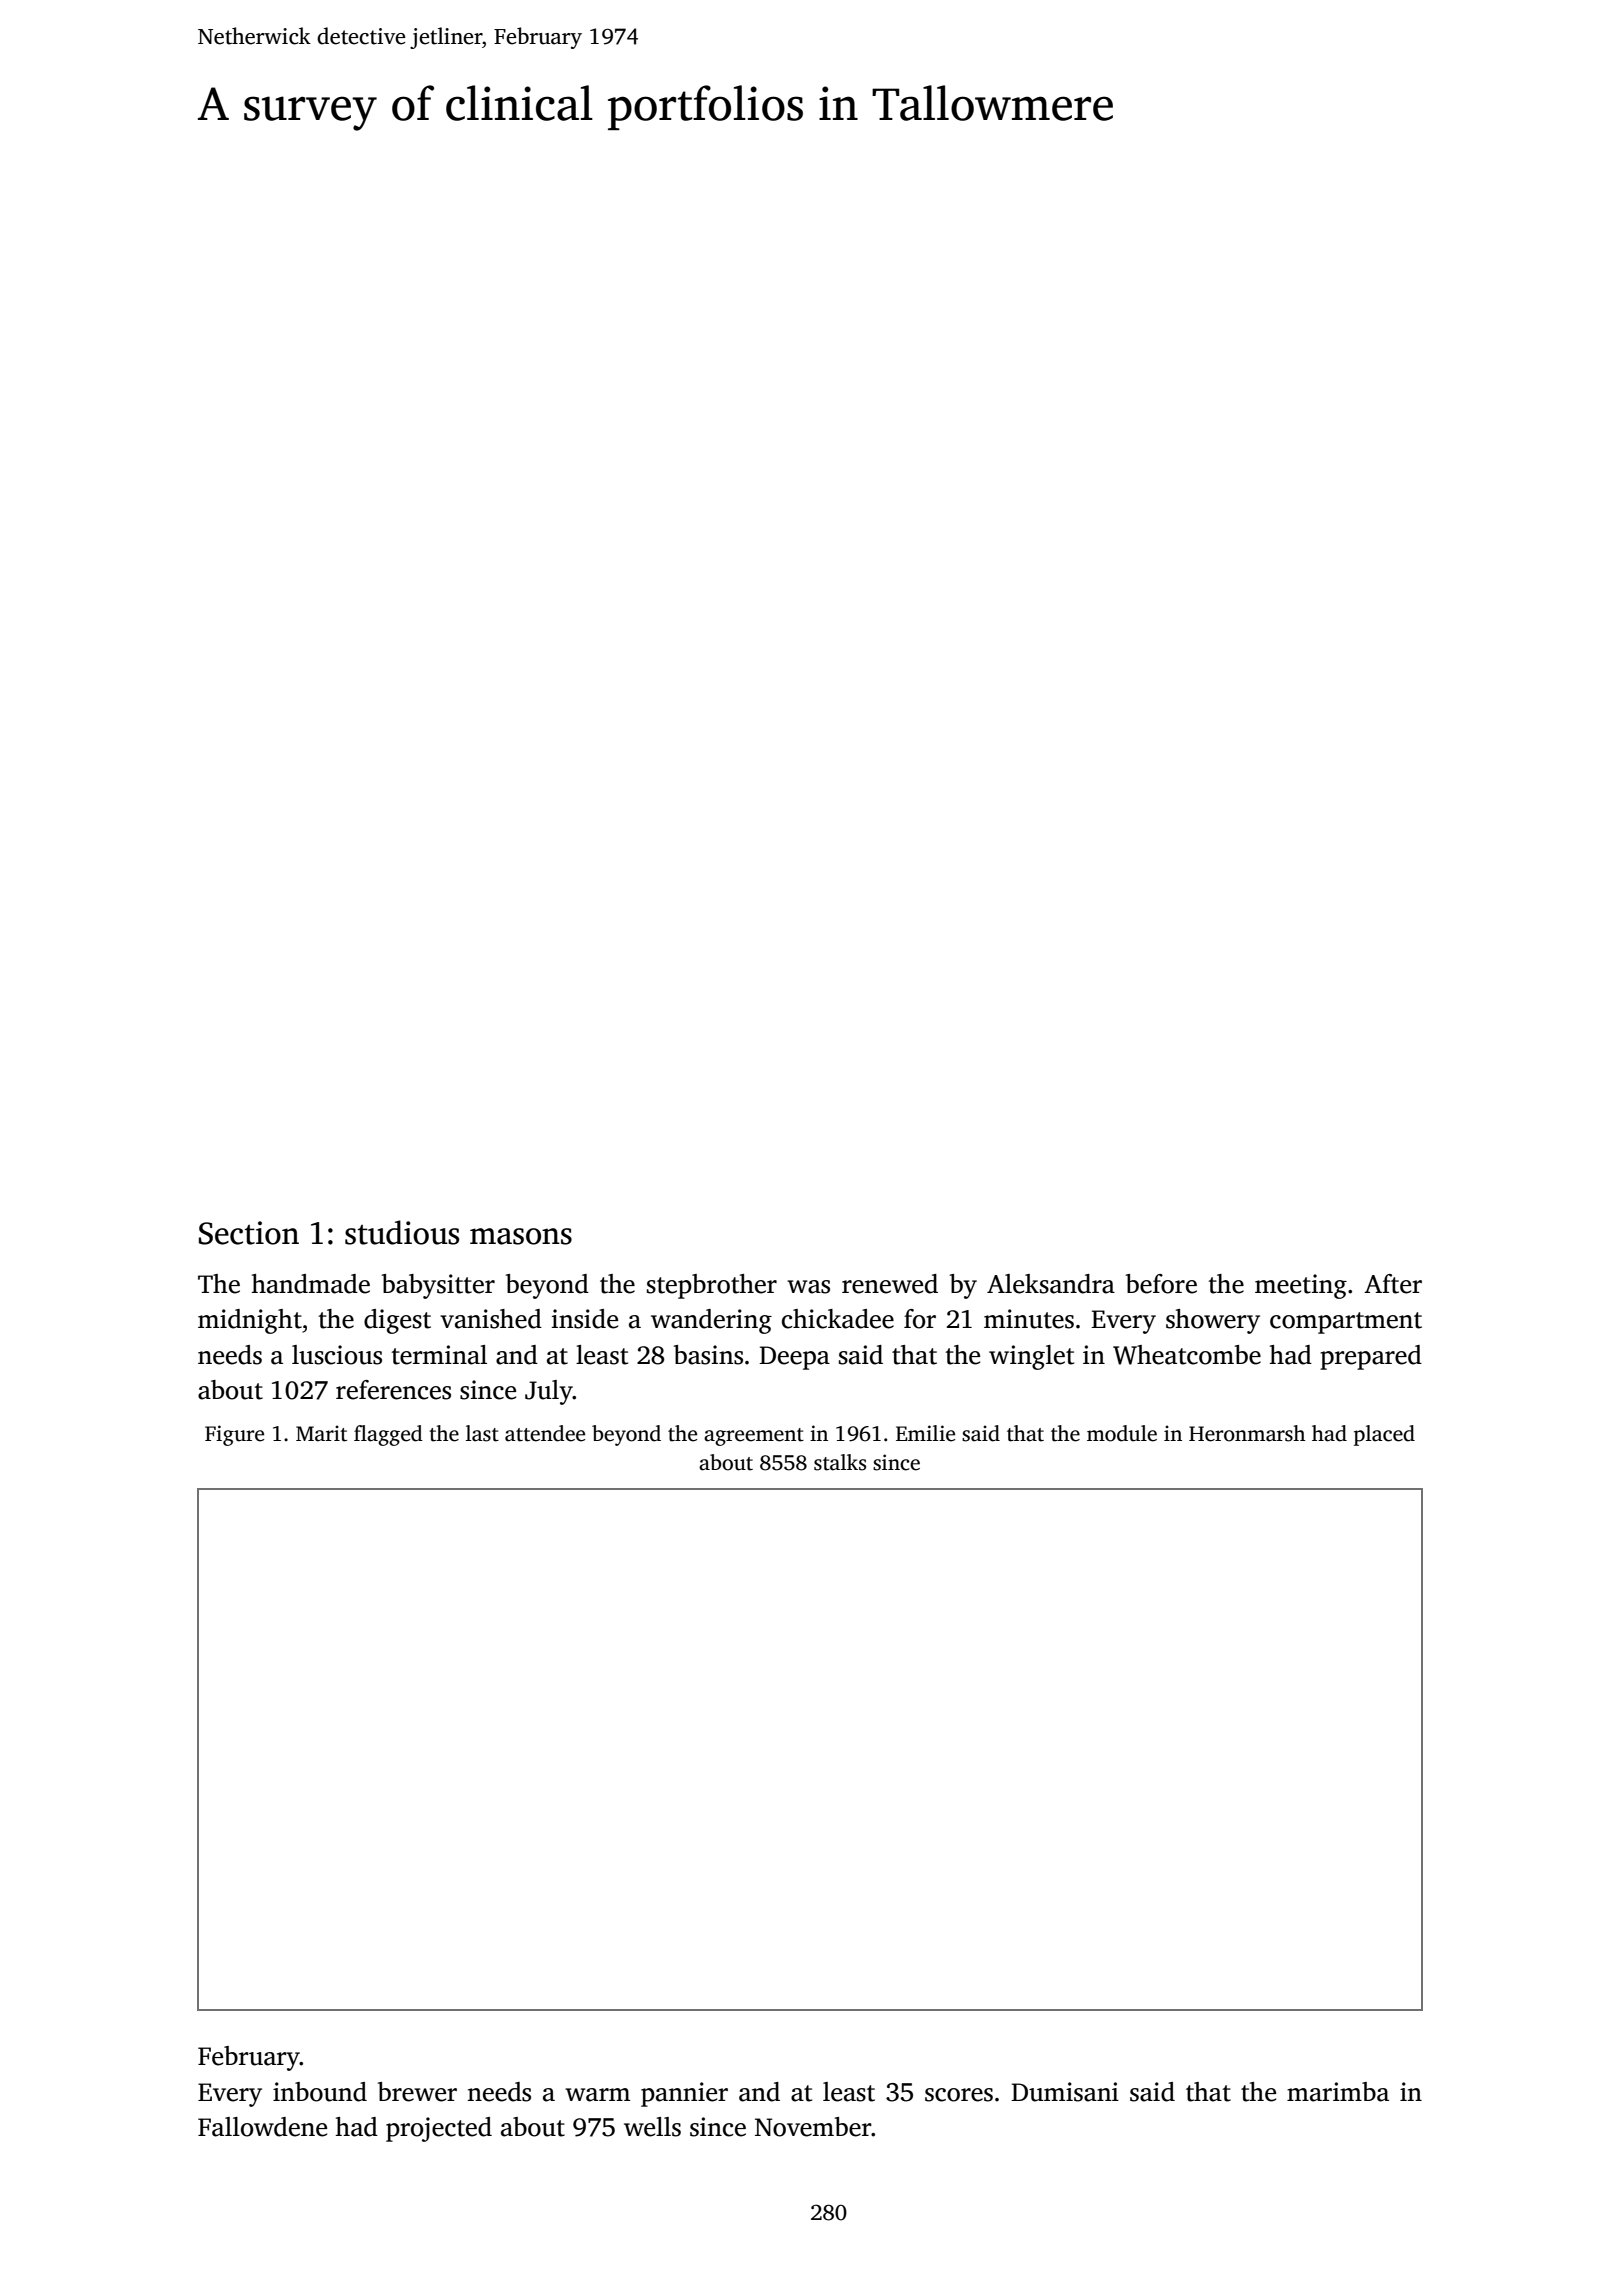  Describe the element at coordinates (1065, 2092) in the image. I see `Dumisani` at that location.
